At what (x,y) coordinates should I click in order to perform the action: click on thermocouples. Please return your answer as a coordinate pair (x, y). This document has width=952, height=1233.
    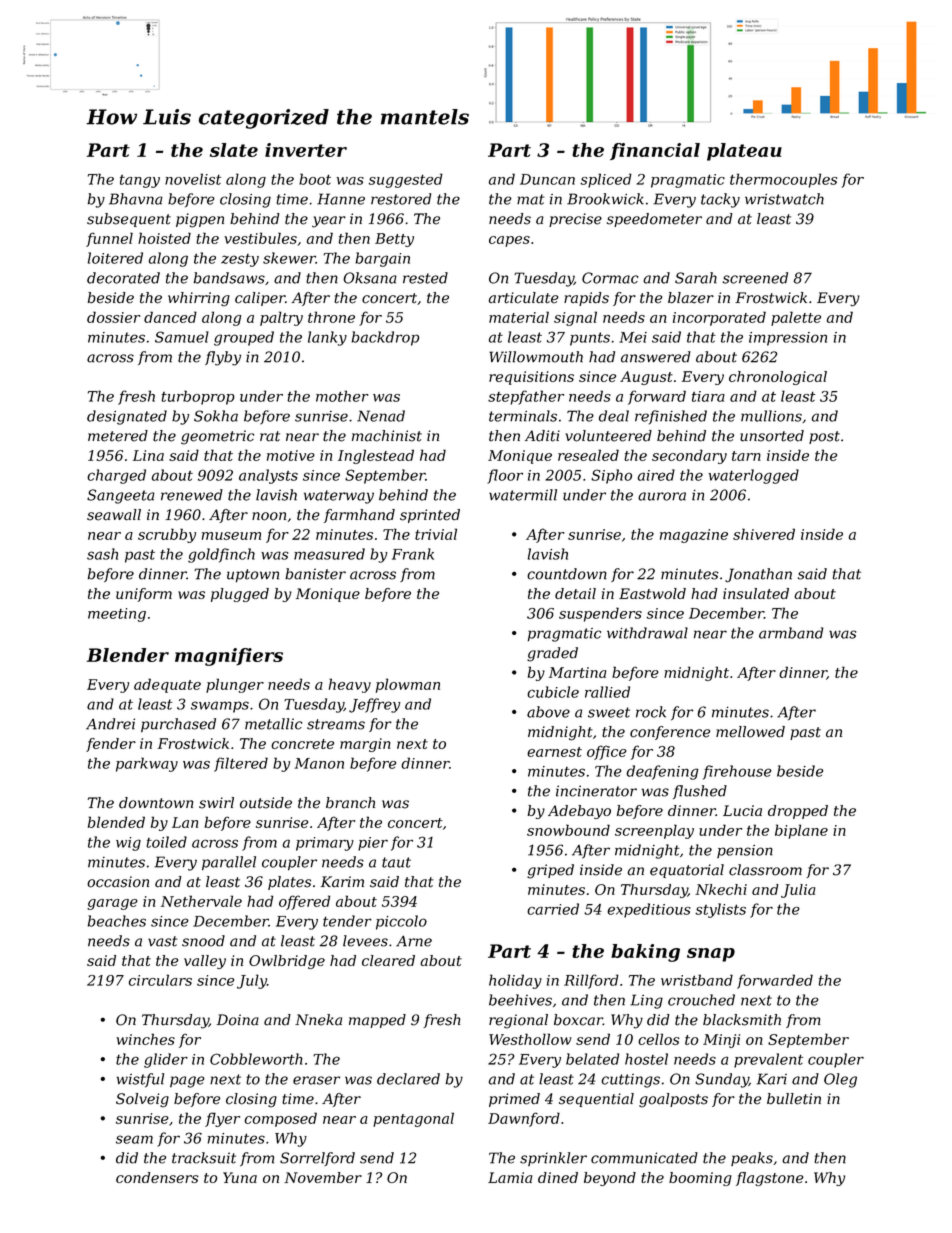
    Looking at the image, I should click on (783, 180).
